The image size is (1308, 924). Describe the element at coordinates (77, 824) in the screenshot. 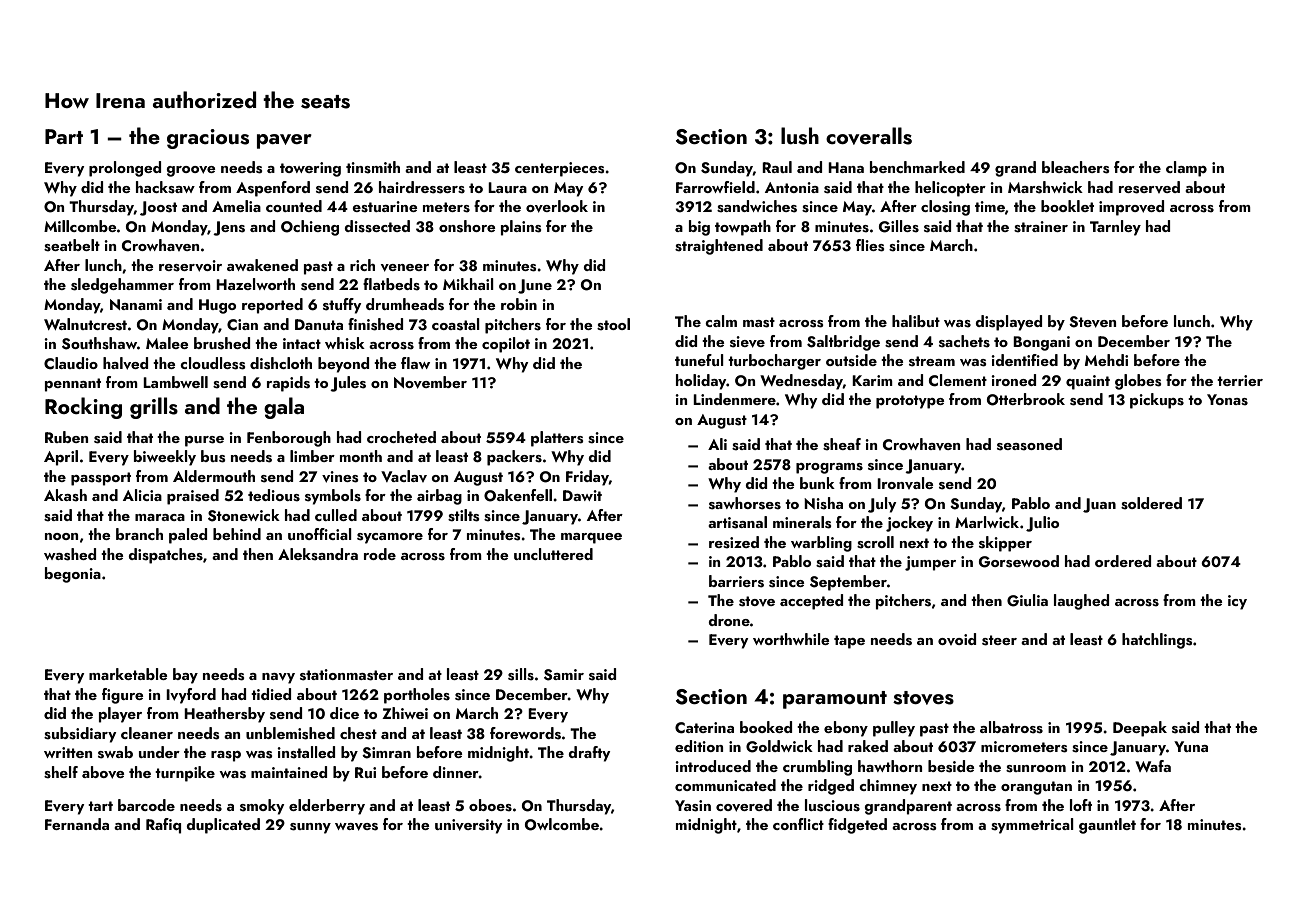

I see `Fernanda` at that location.
